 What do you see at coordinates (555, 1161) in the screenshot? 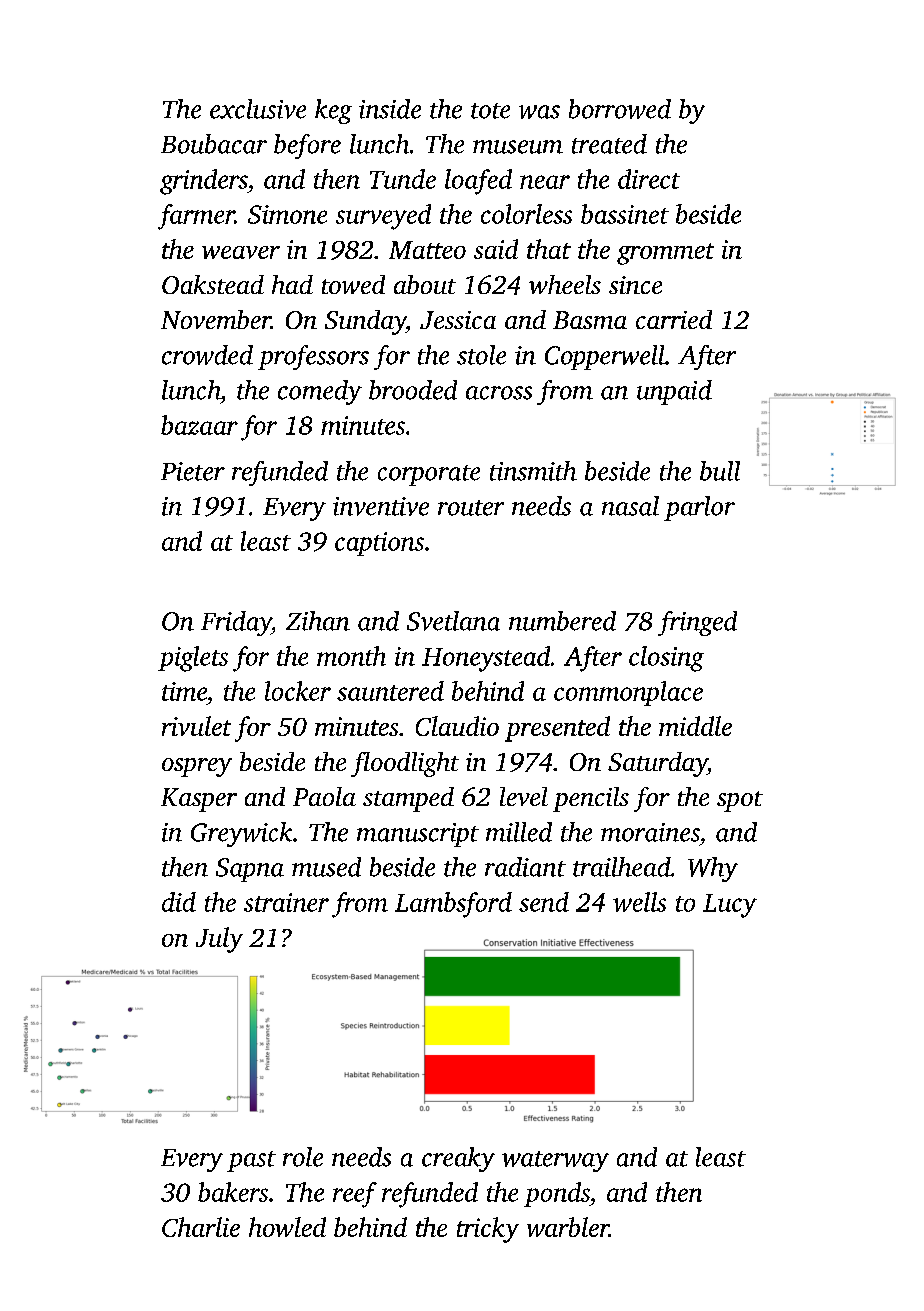
I see `waterway` at bounding box center [555, 1161].
